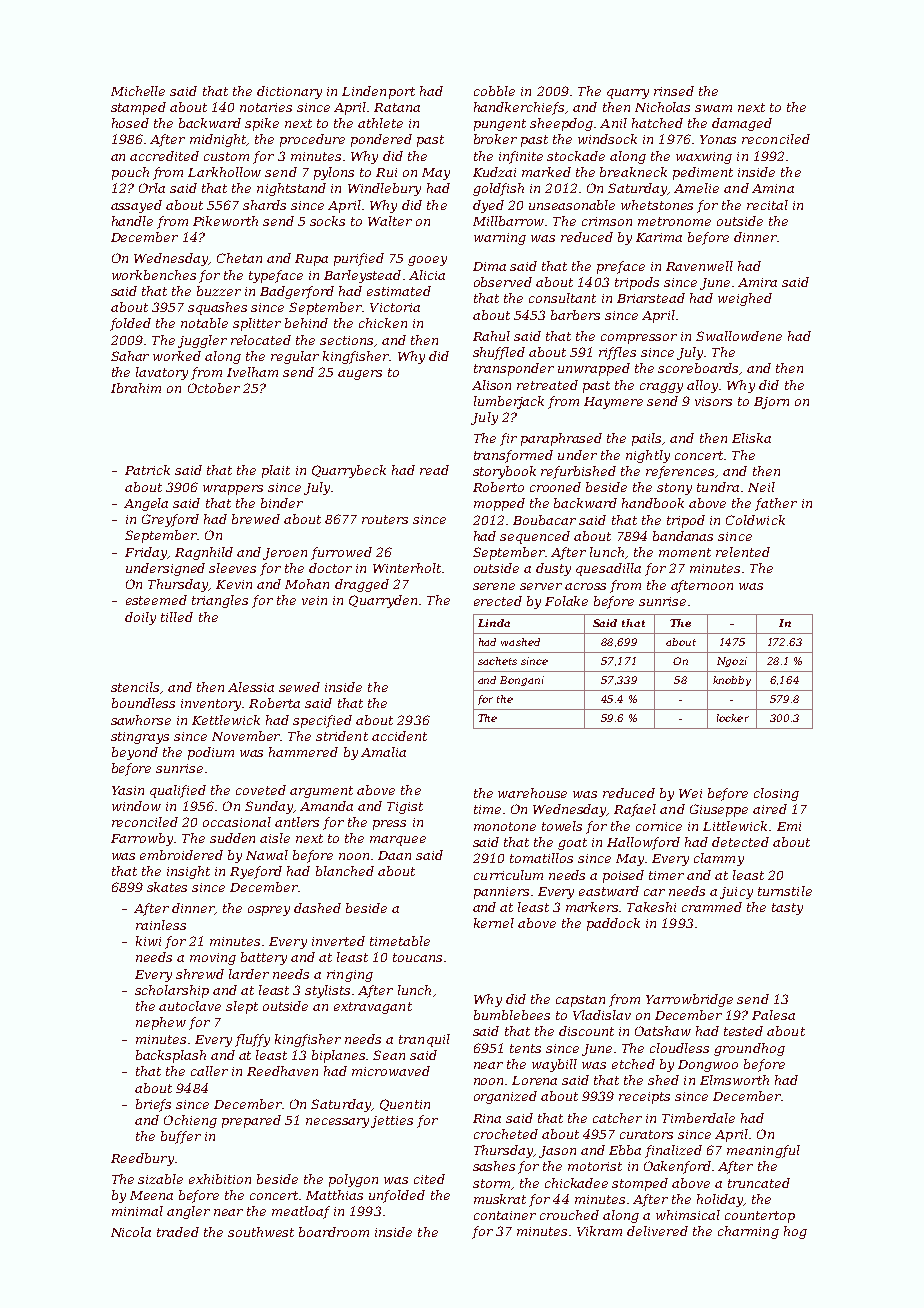 The image size is (924, 1308). Describe the element at coordinates (767, 205) in the screenshot. I see `recital` at that location.
